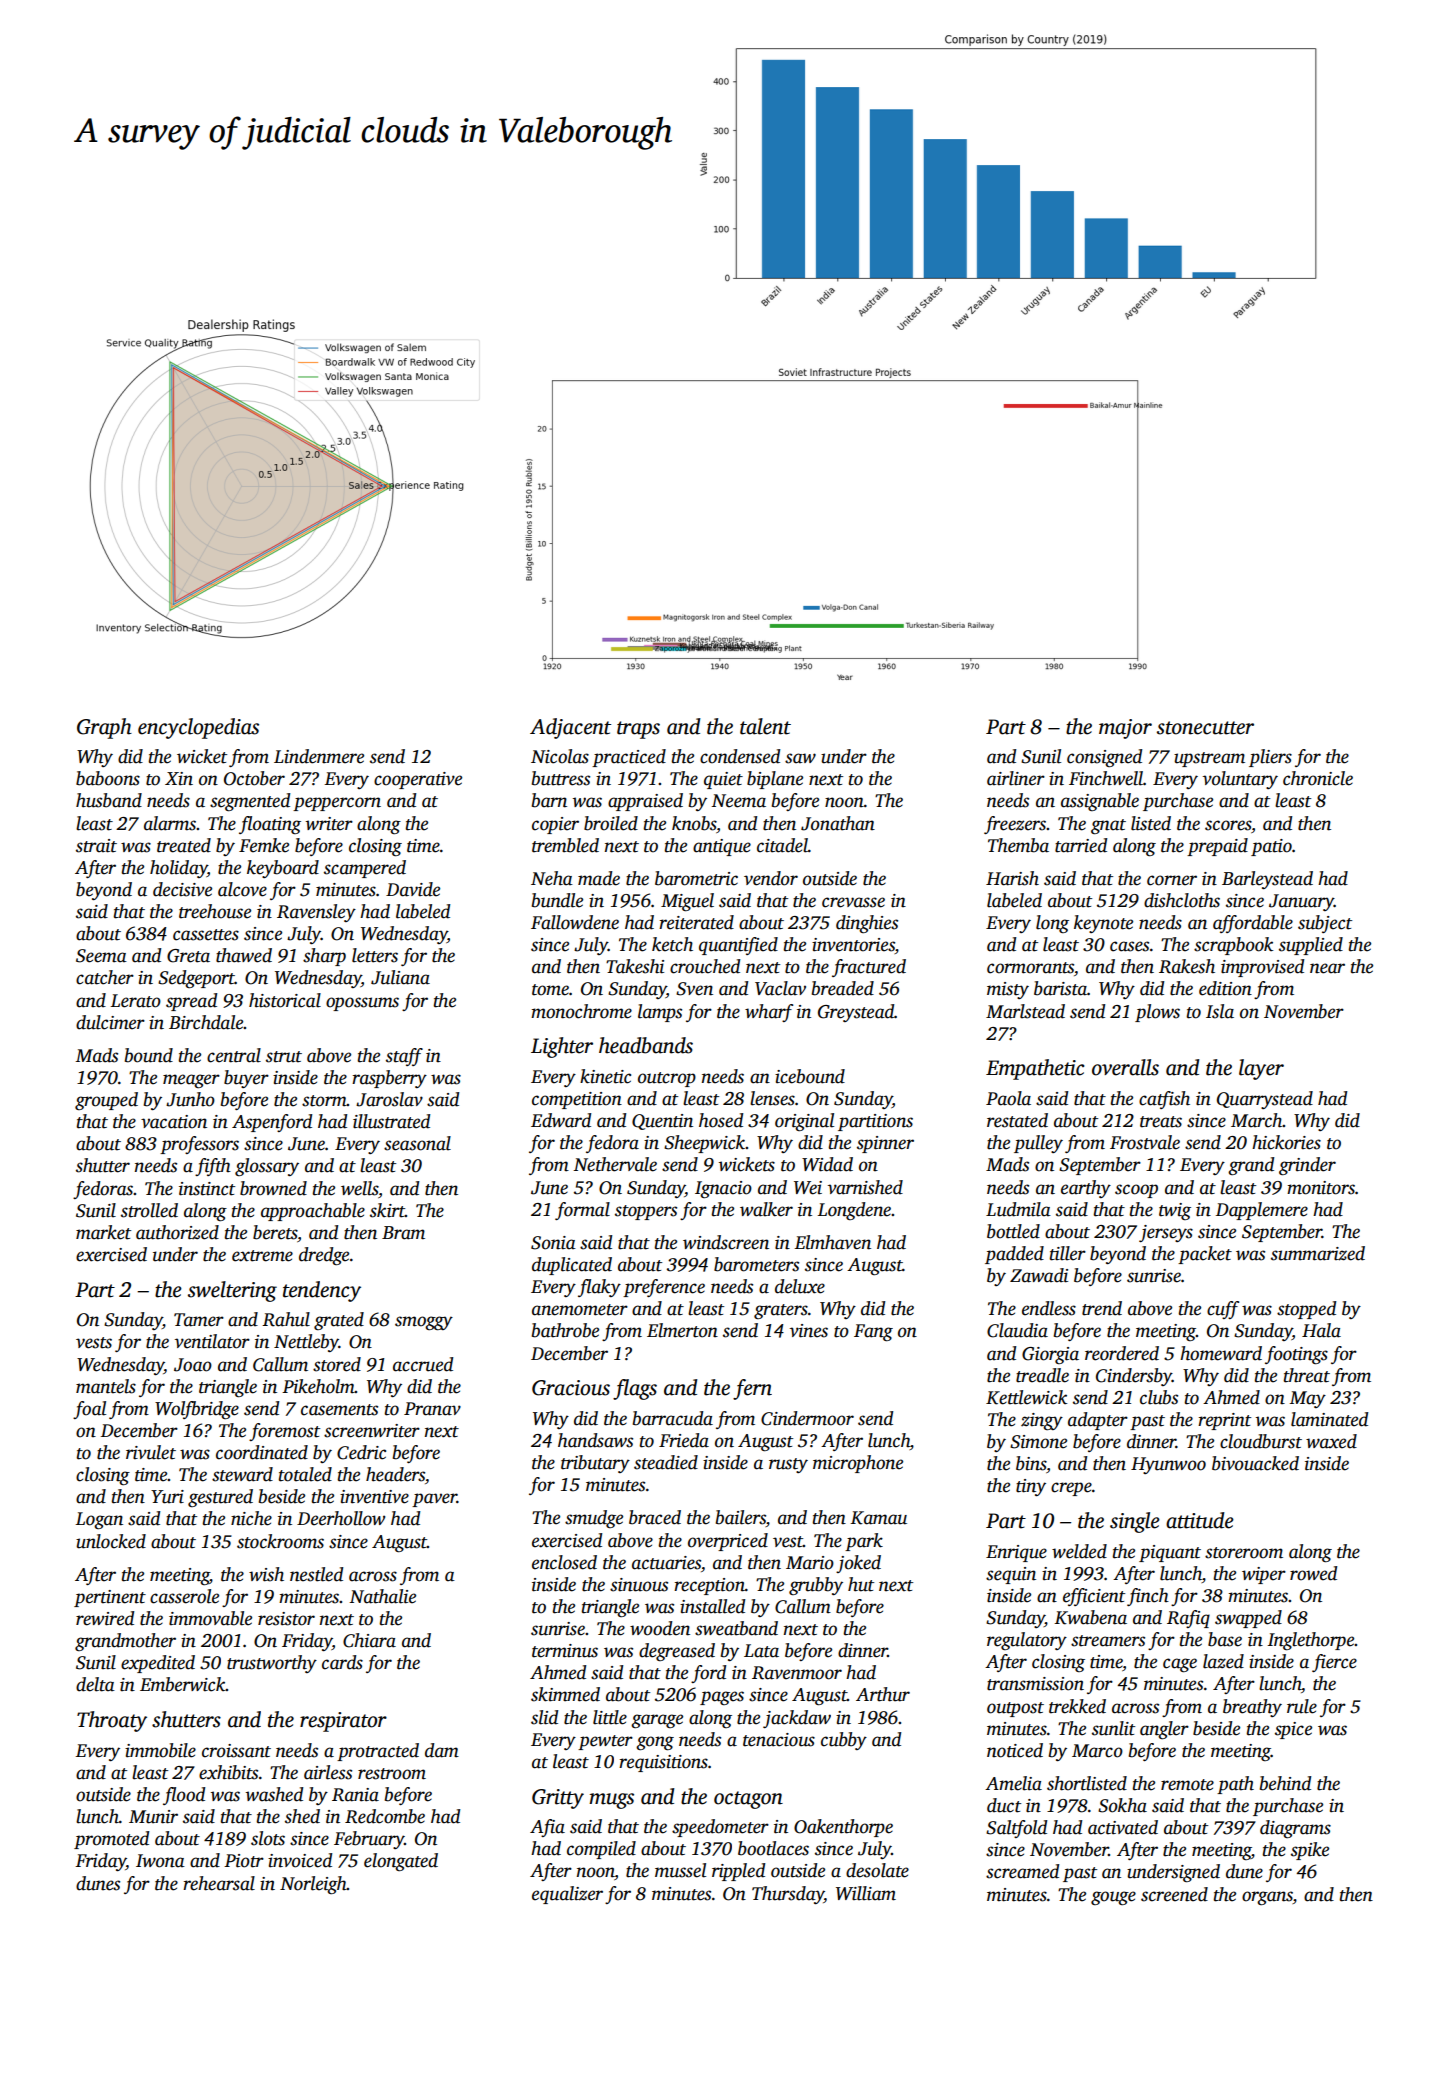  I want to click on promoted, so click(111, 1840).
